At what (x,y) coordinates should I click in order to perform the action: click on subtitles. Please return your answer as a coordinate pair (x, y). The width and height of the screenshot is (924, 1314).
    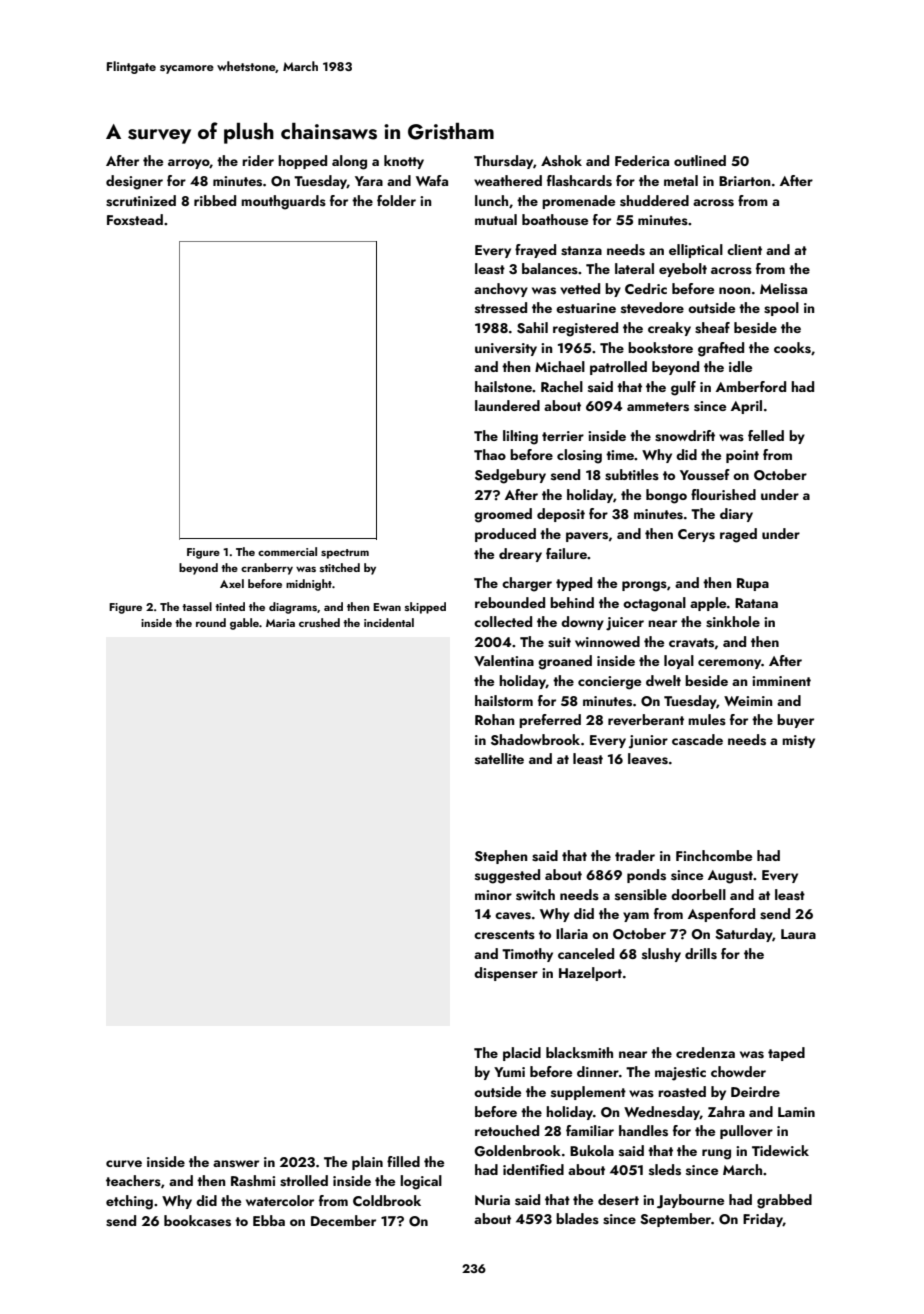
    Looking at the image, I should click on (632, 475).
